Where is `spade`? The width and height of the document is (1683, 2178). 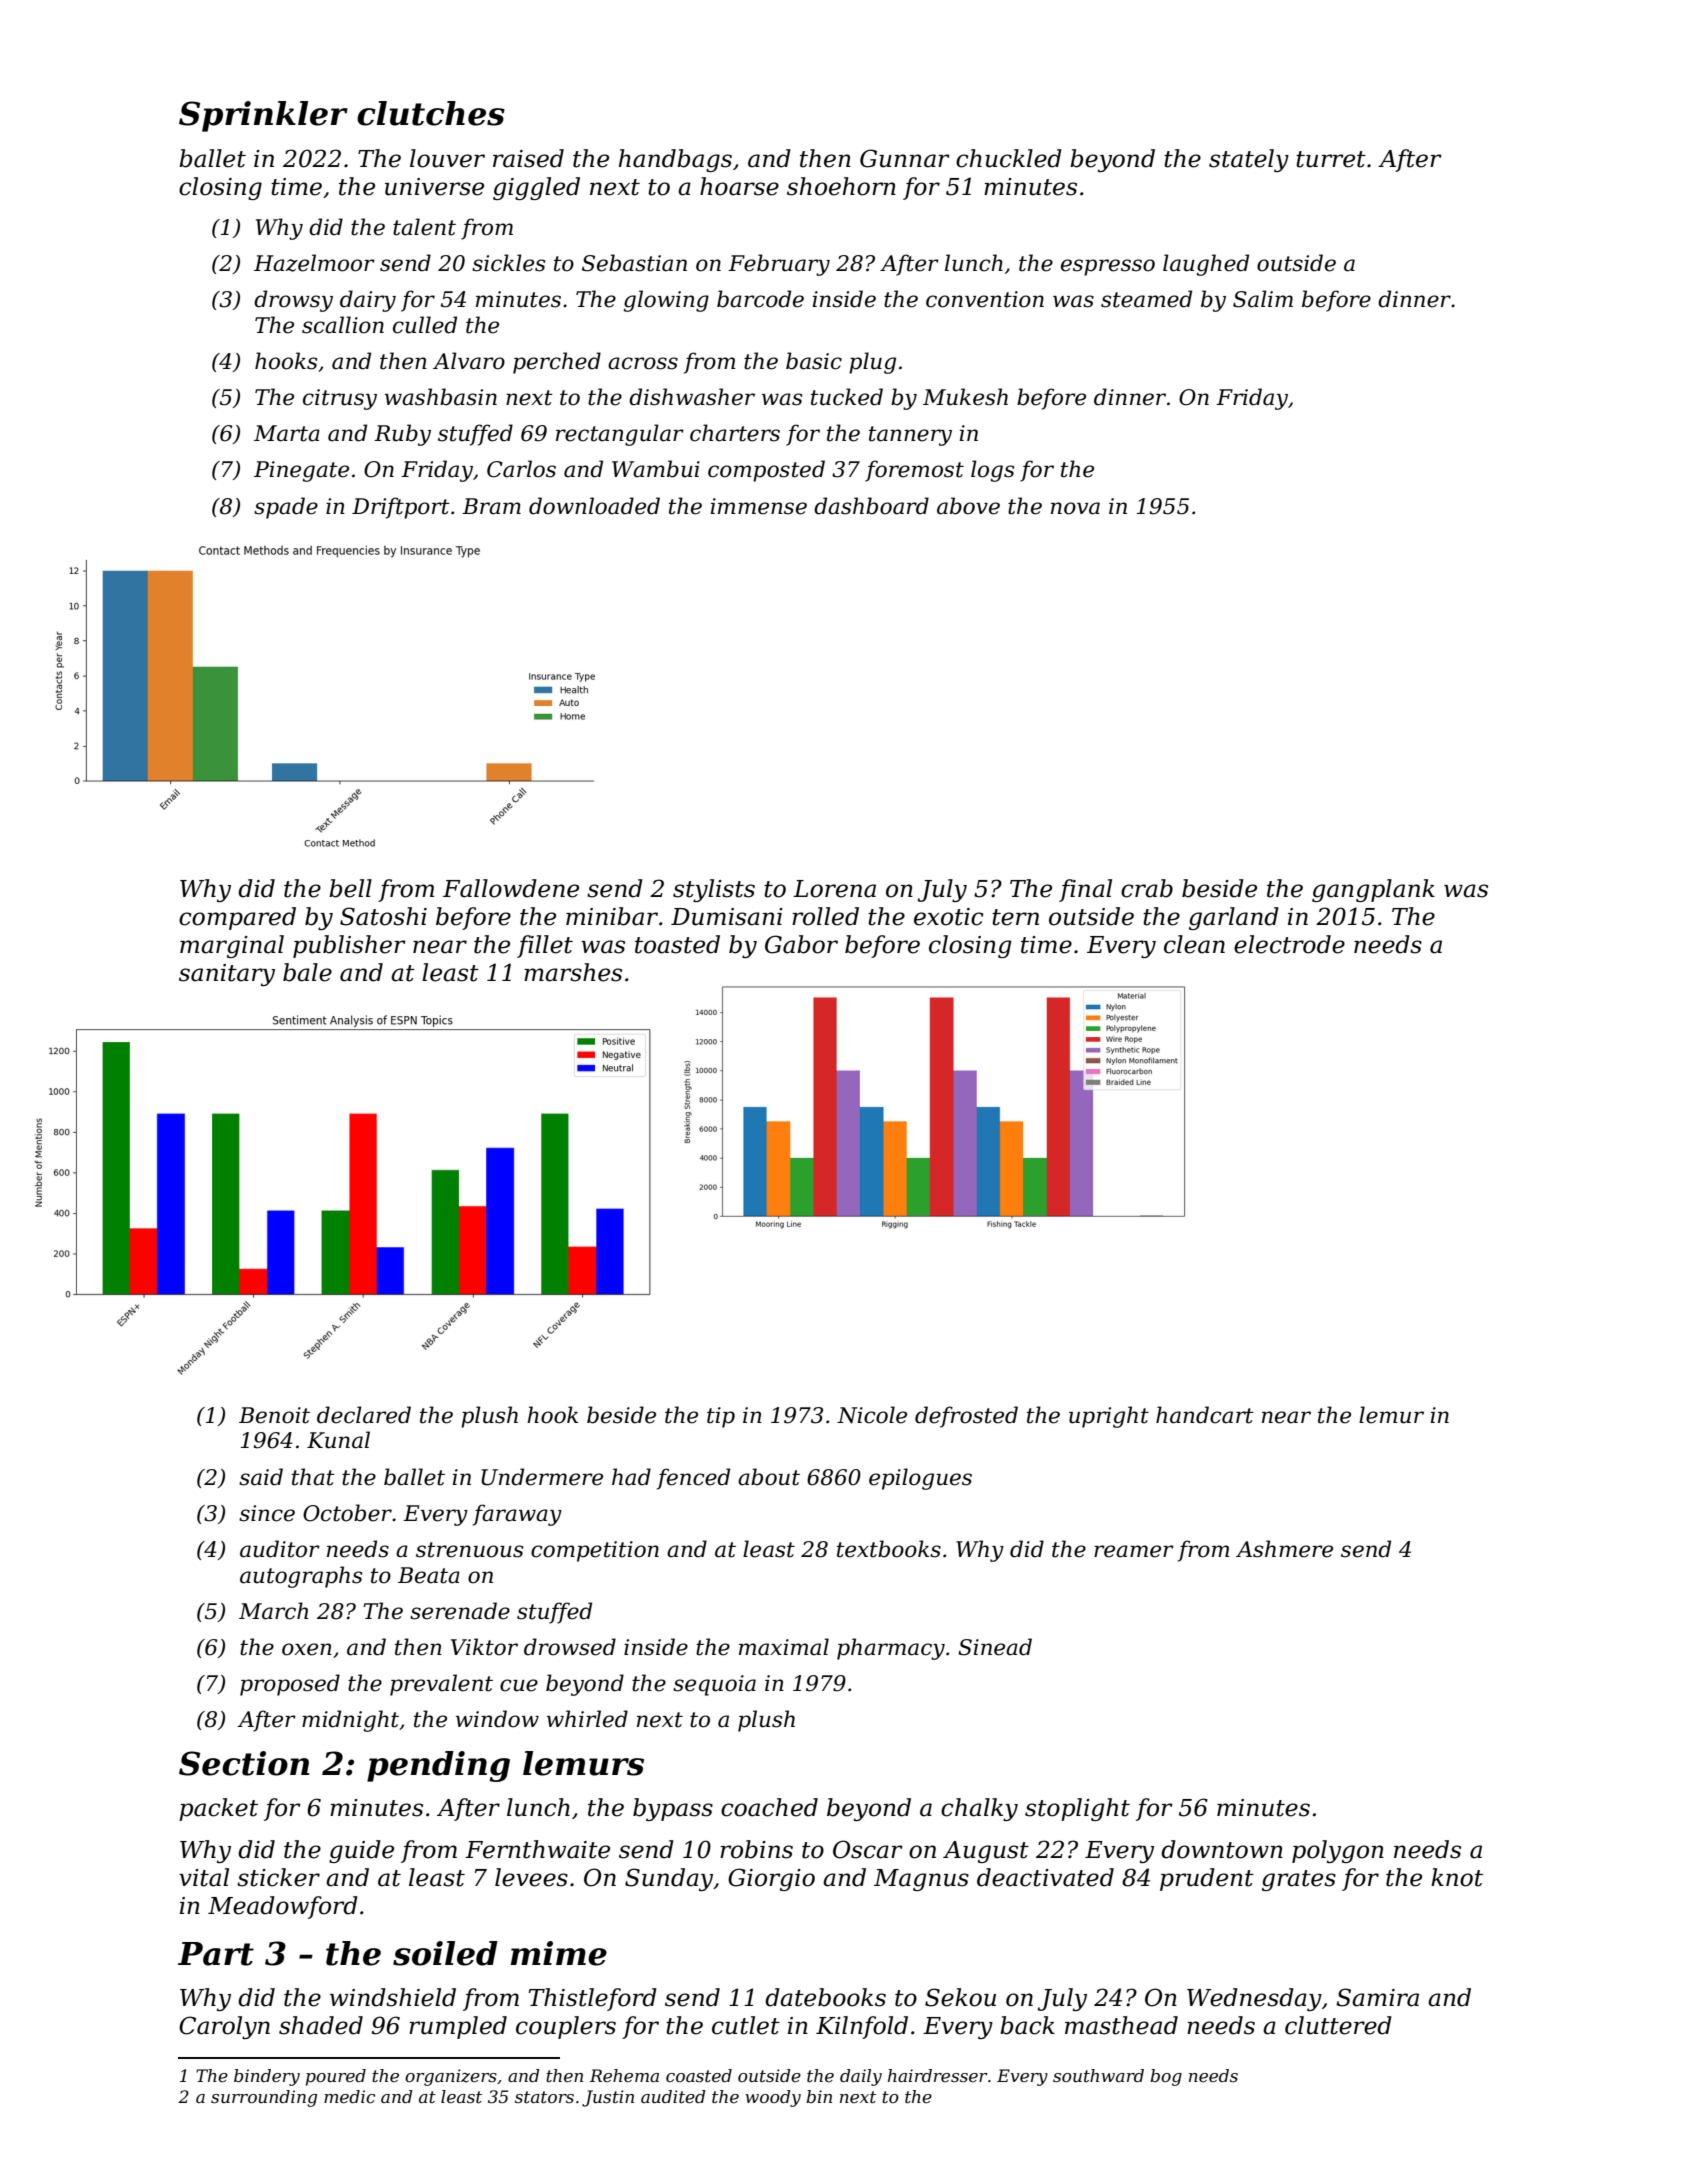 spade is located at coordinates (286, 508).
